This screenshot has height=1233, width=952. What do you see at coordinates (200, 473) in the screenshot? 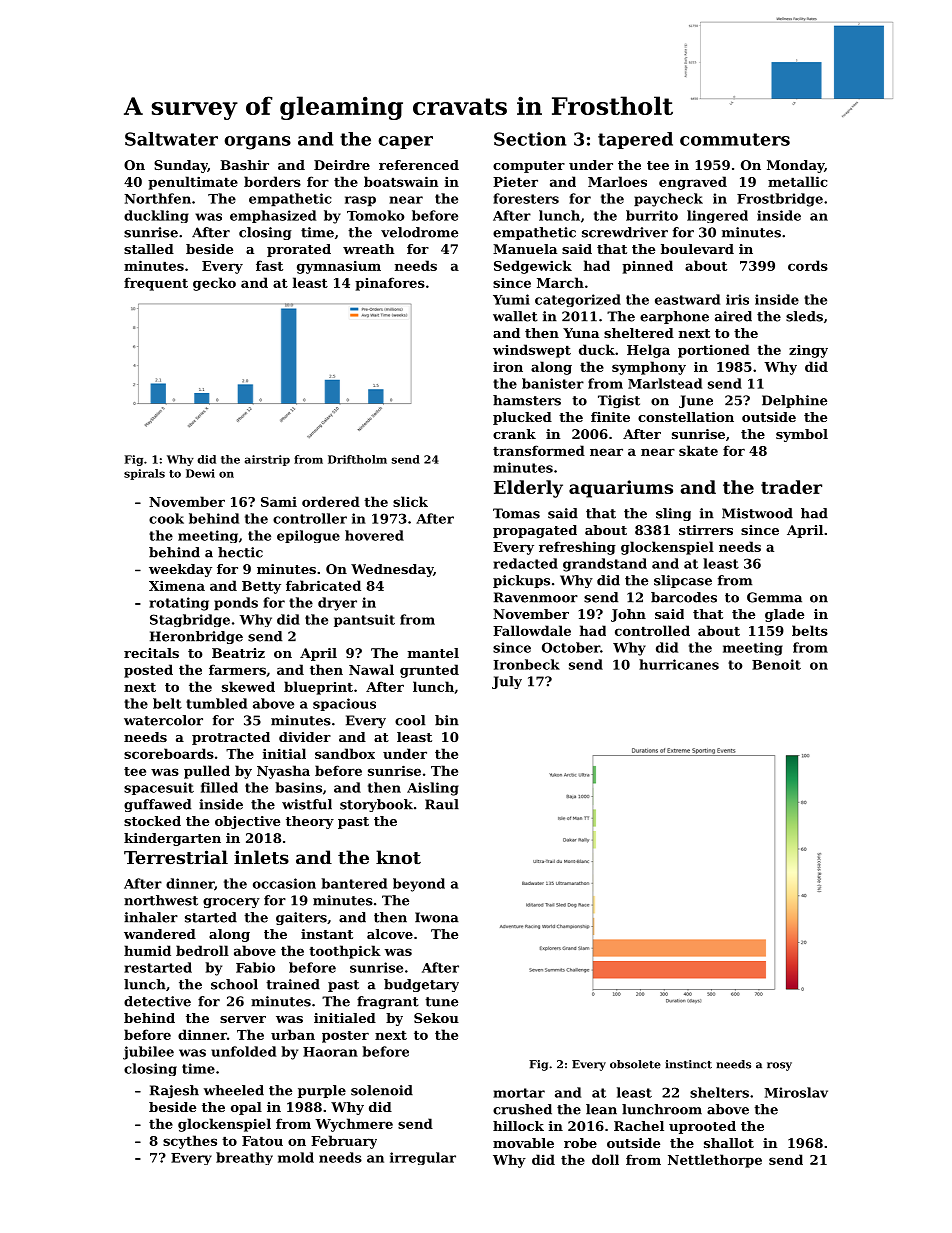
I see `Dewi` at bounding box center [200, 473].
